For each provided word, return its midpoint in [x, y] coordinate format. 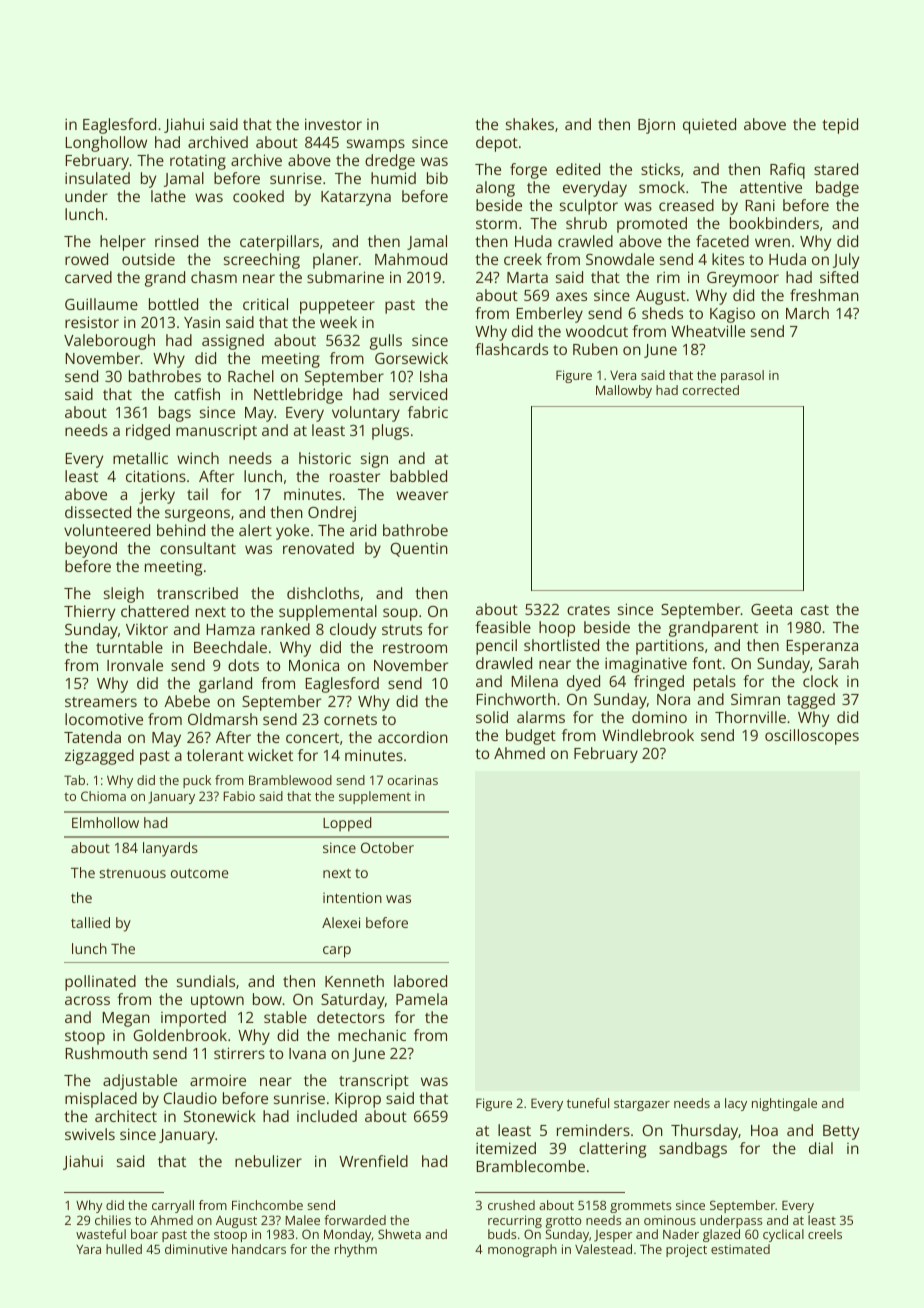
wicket [270, 755]
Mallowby [624, 391]
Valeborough [109, 342]
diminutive [196, 1249]
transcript [374, 1082]
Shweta [399, 1234]
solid [492, 717]
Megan [126, 1019]
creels [825, 1234]
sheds [662, 313]
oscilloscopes [812, 737]
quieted [709, 126]
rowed [86, 259]
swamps [376, 145]
